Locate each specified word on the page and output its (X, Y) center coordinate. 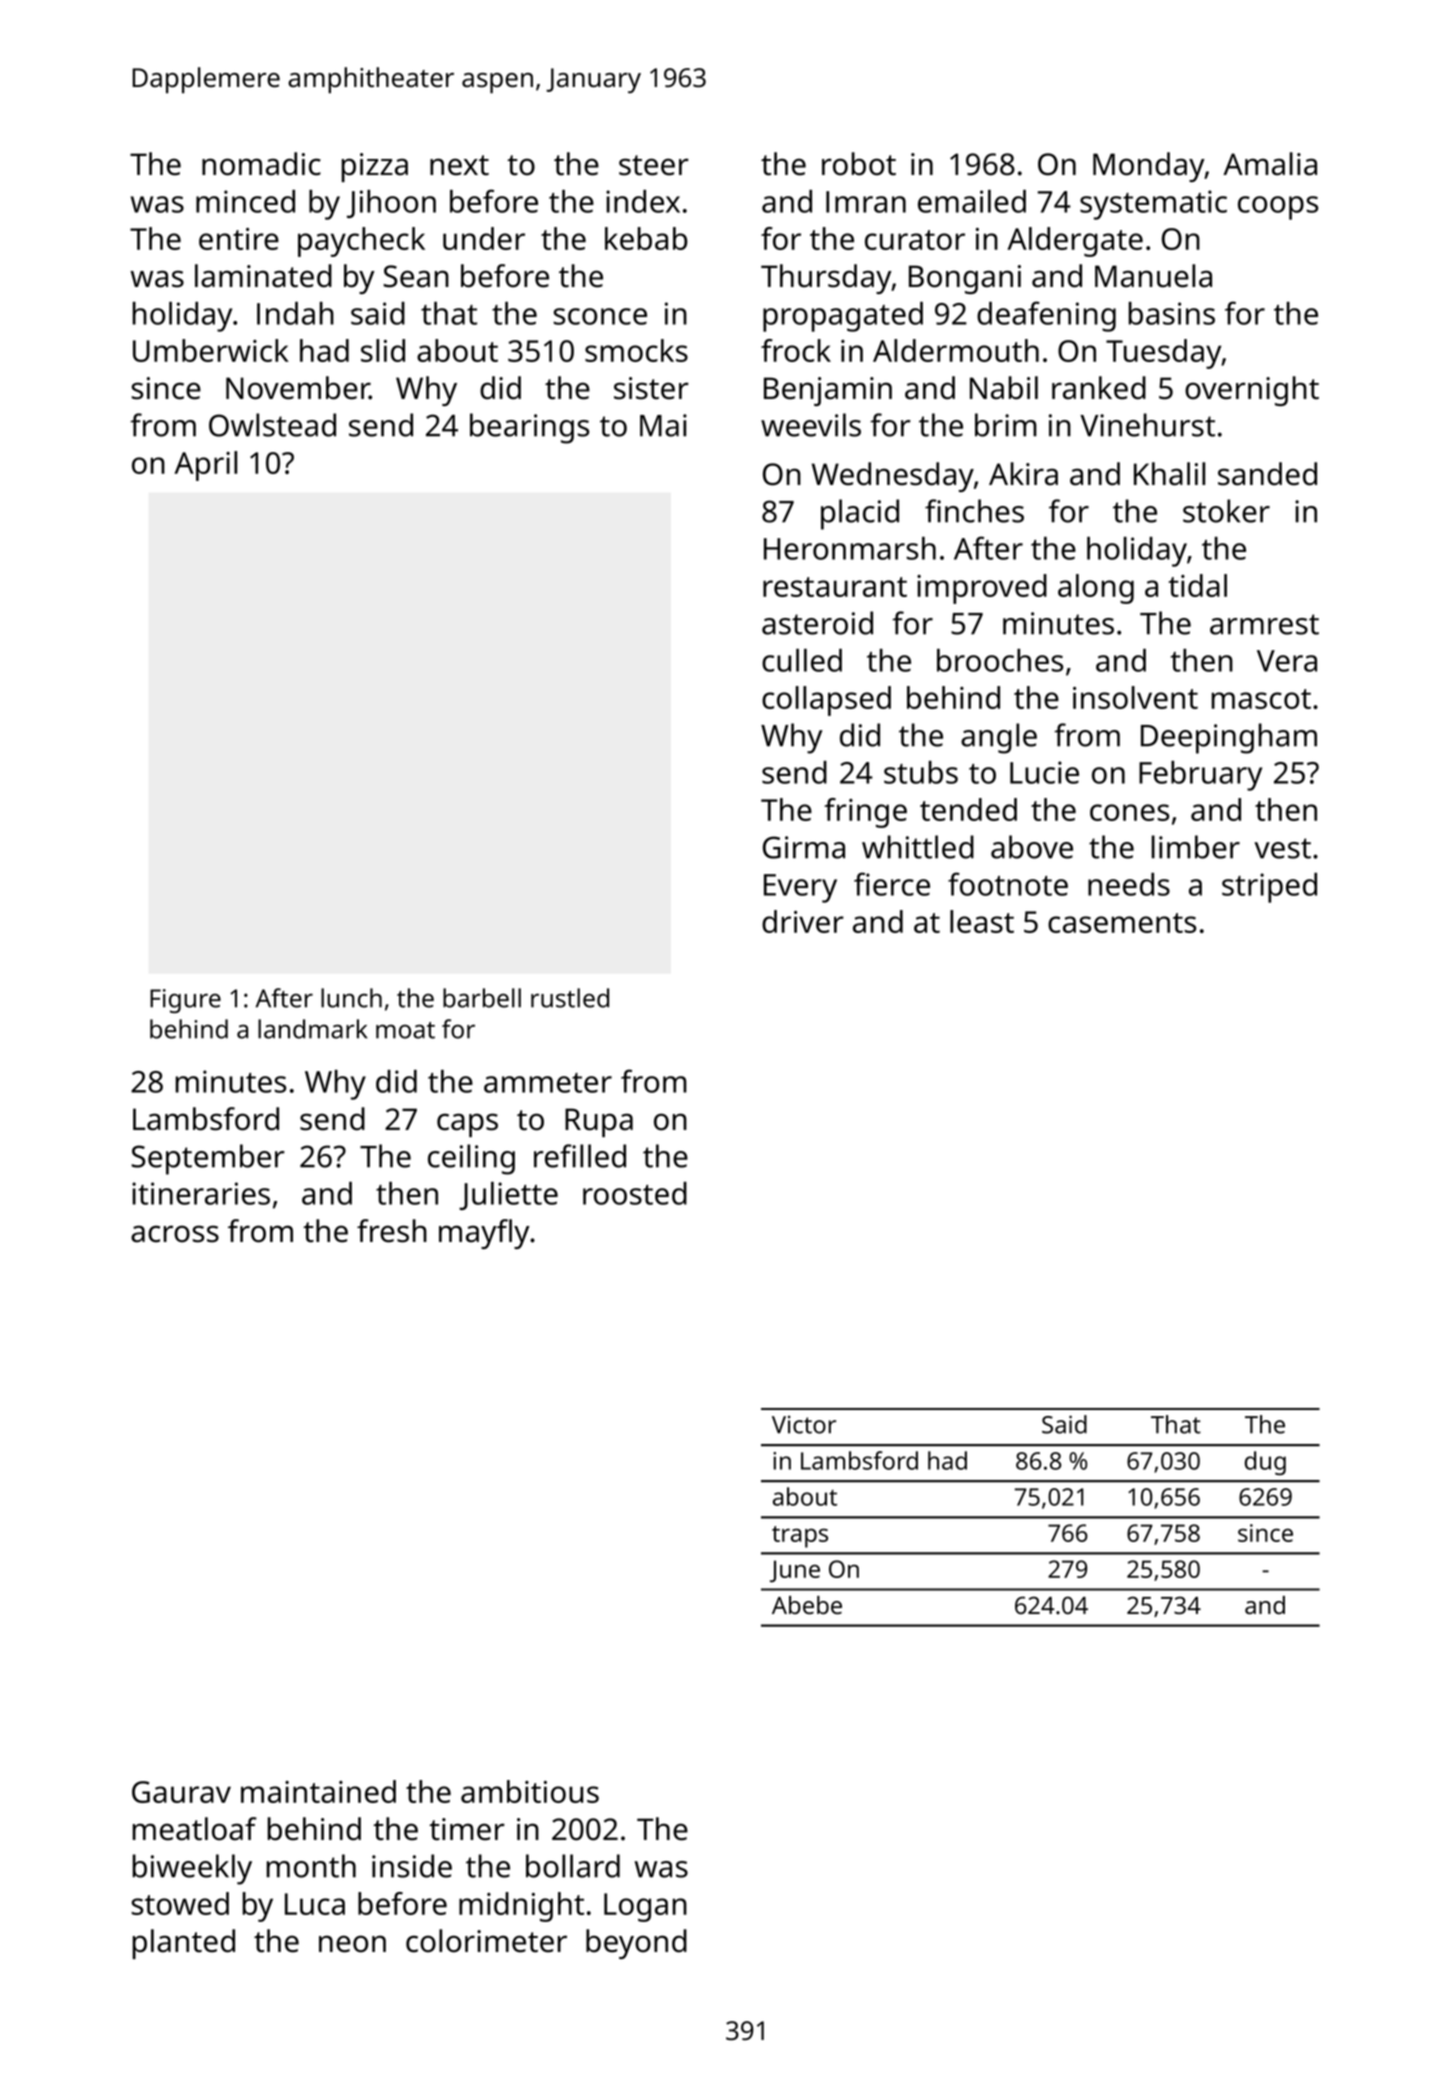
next (459, 165)
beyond (636, 1944)
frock (796, 350)
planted (184, 1944)
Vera (1287, 661)
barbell (482, 998)
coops (1278, 208)
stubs (921, 772)
